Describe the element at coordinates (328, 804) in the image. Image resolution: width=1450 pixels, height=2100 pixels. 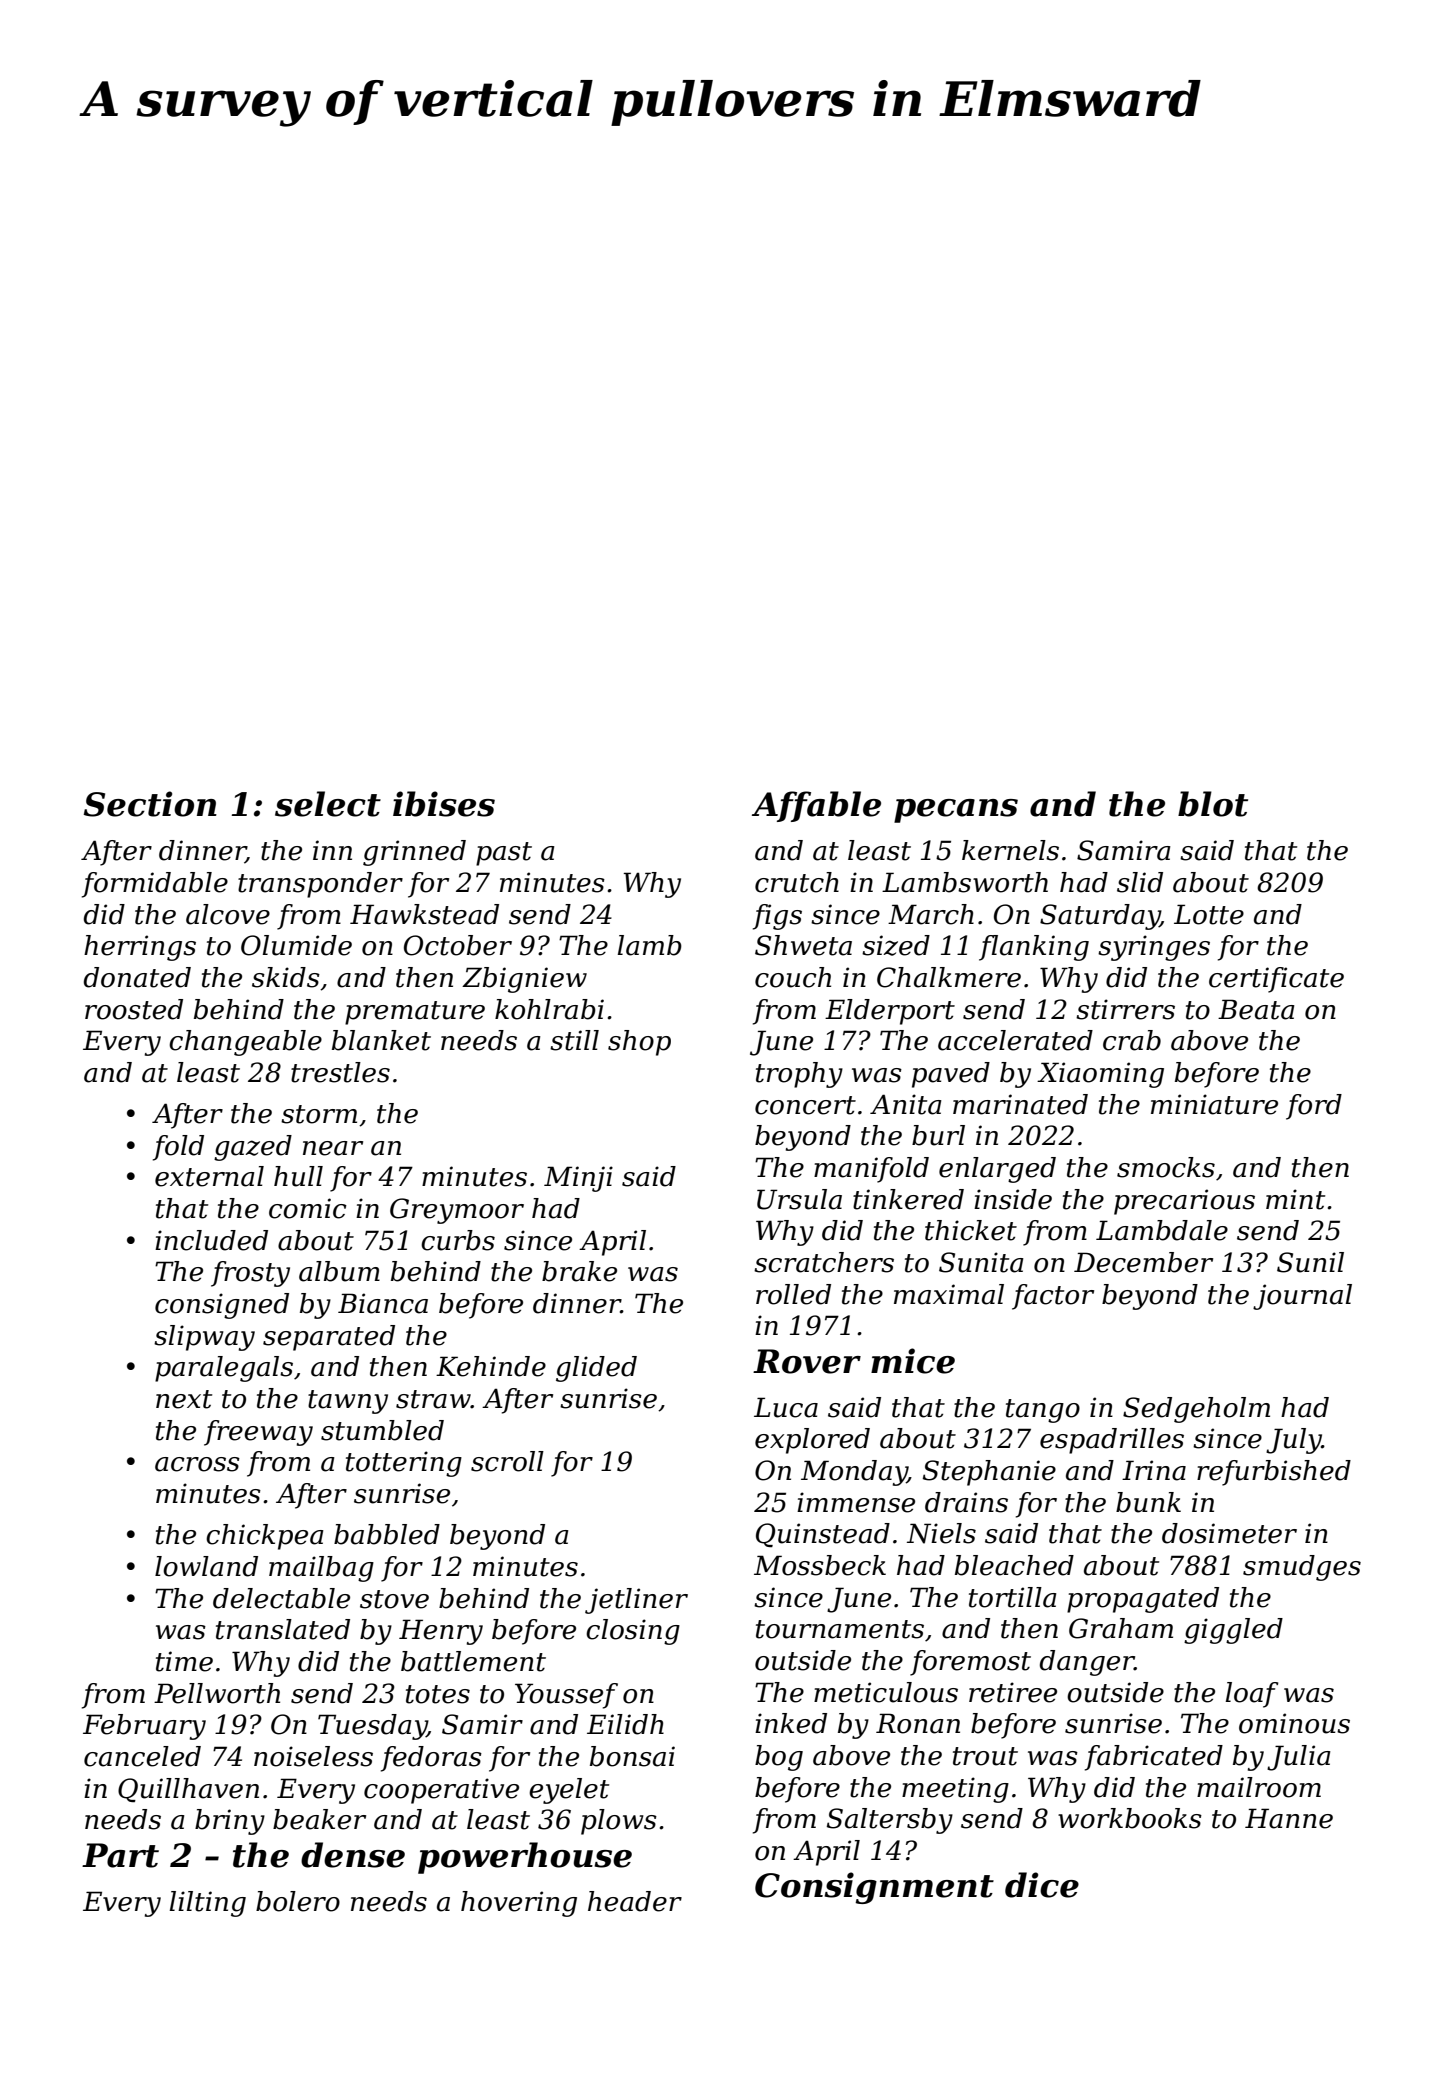
I see `select` at that location.
